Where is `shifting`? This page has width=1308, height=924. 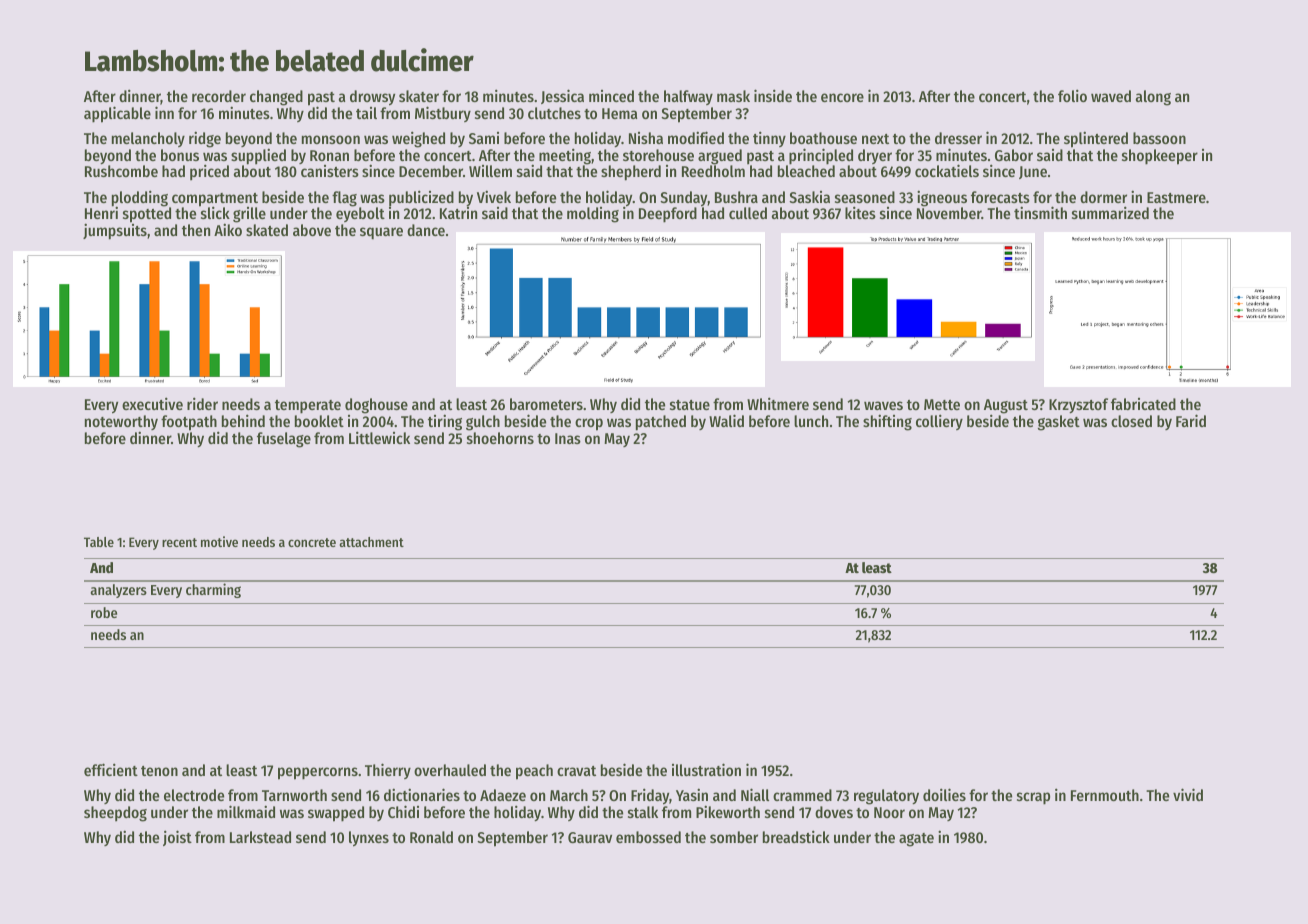
shifting is located at coordinates (887, 422).
